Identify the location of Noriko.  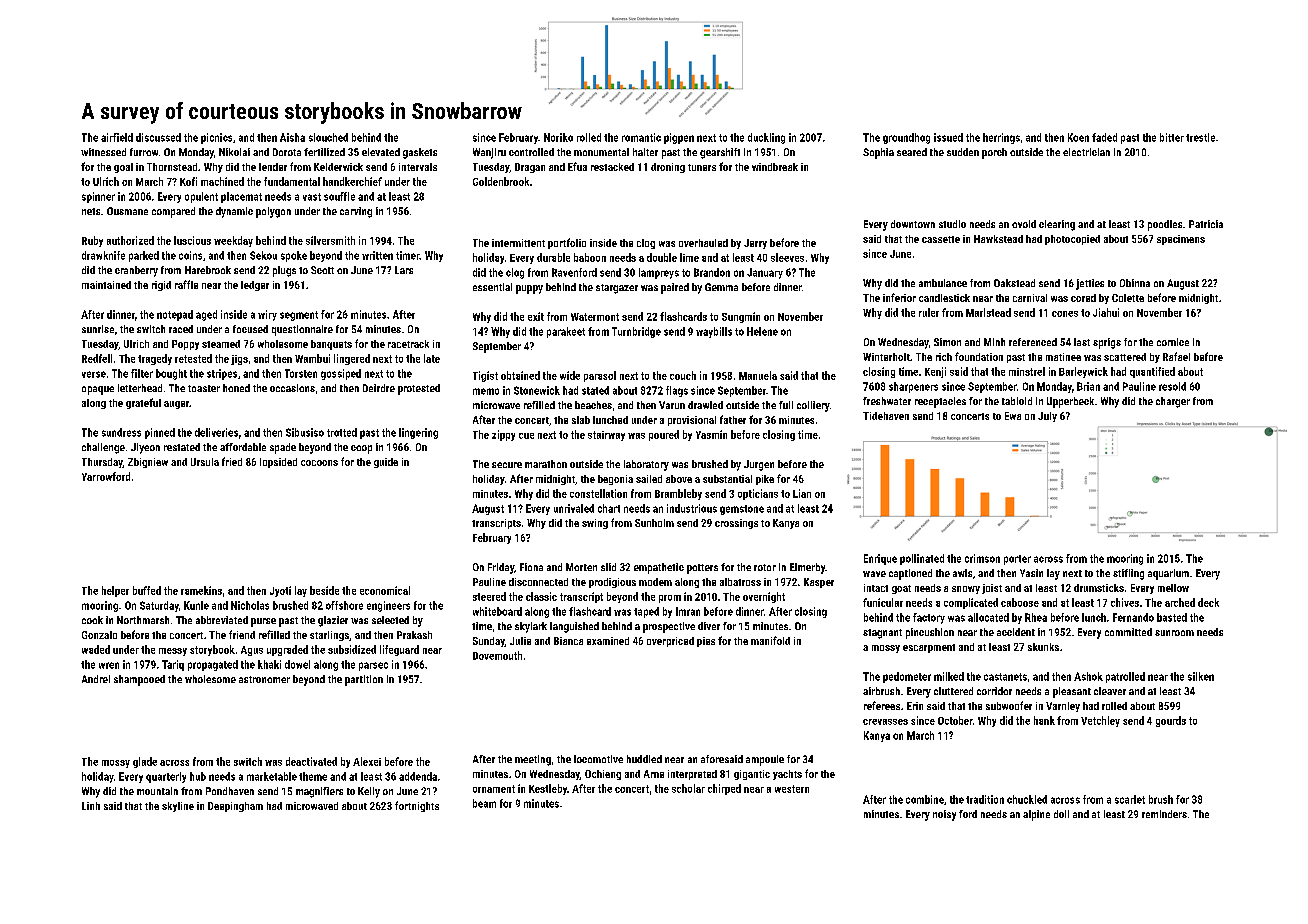
(558, 137).
